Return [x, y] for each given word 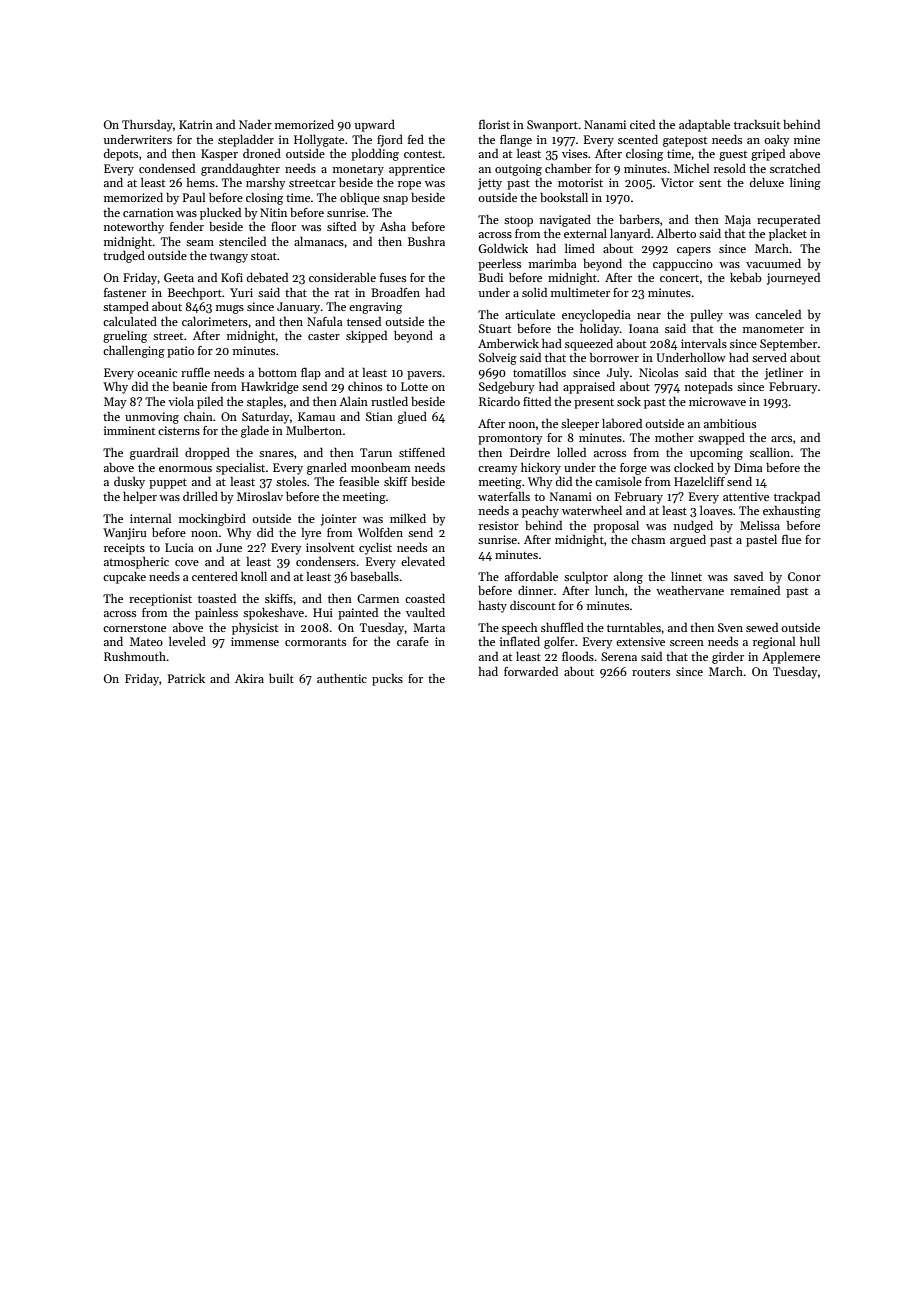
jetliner [784, 374]
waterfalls [504, 496]
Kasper [219, 155]
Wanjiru [125, 534]
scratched [795, 168]
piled [210, 403]
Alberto [676, 233]
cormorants [315, 642]
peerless [499, 265]
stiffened [422, 452]
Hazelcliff [699, 481]
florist [494, 124]
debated [267, 277]
